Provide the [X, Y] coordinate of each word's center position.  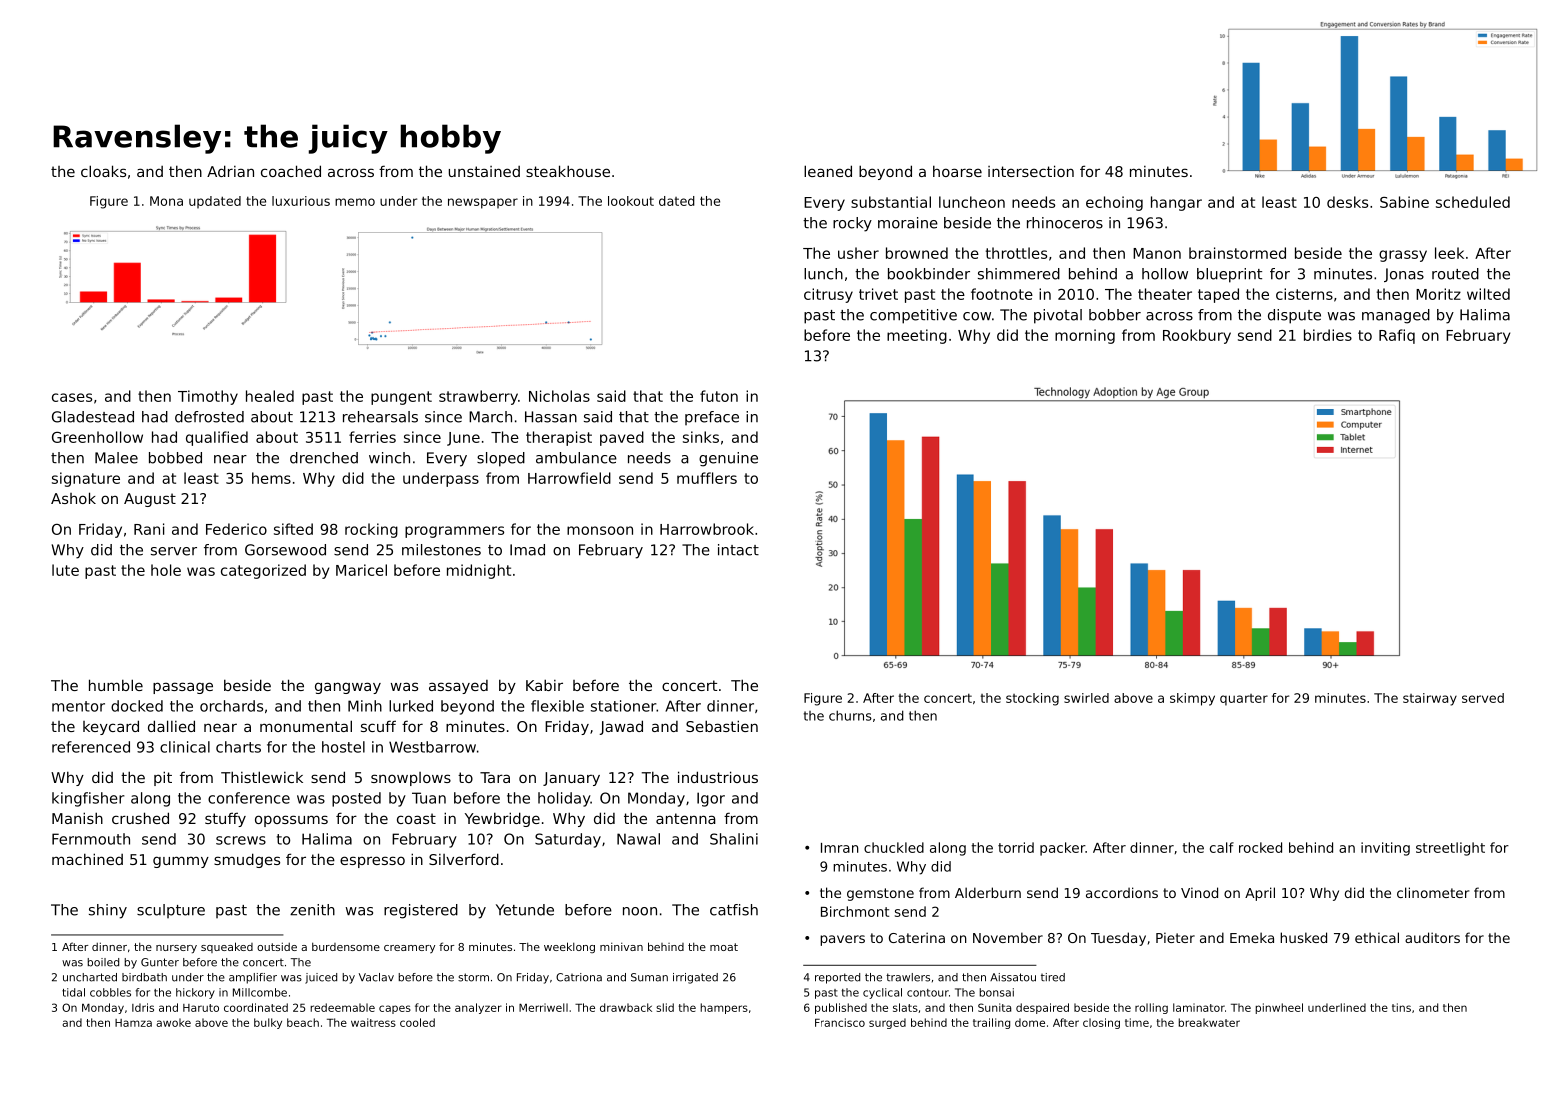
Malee [116, 458]
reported [837, 978]
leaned [828, 171]
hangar [1176, 203]
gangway [348, 688]
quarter [1244, 700]
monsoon [600, 530]
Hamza [133, 1023]
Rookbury [1197, 336]
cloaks [103, 171]
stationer [623, 706]
